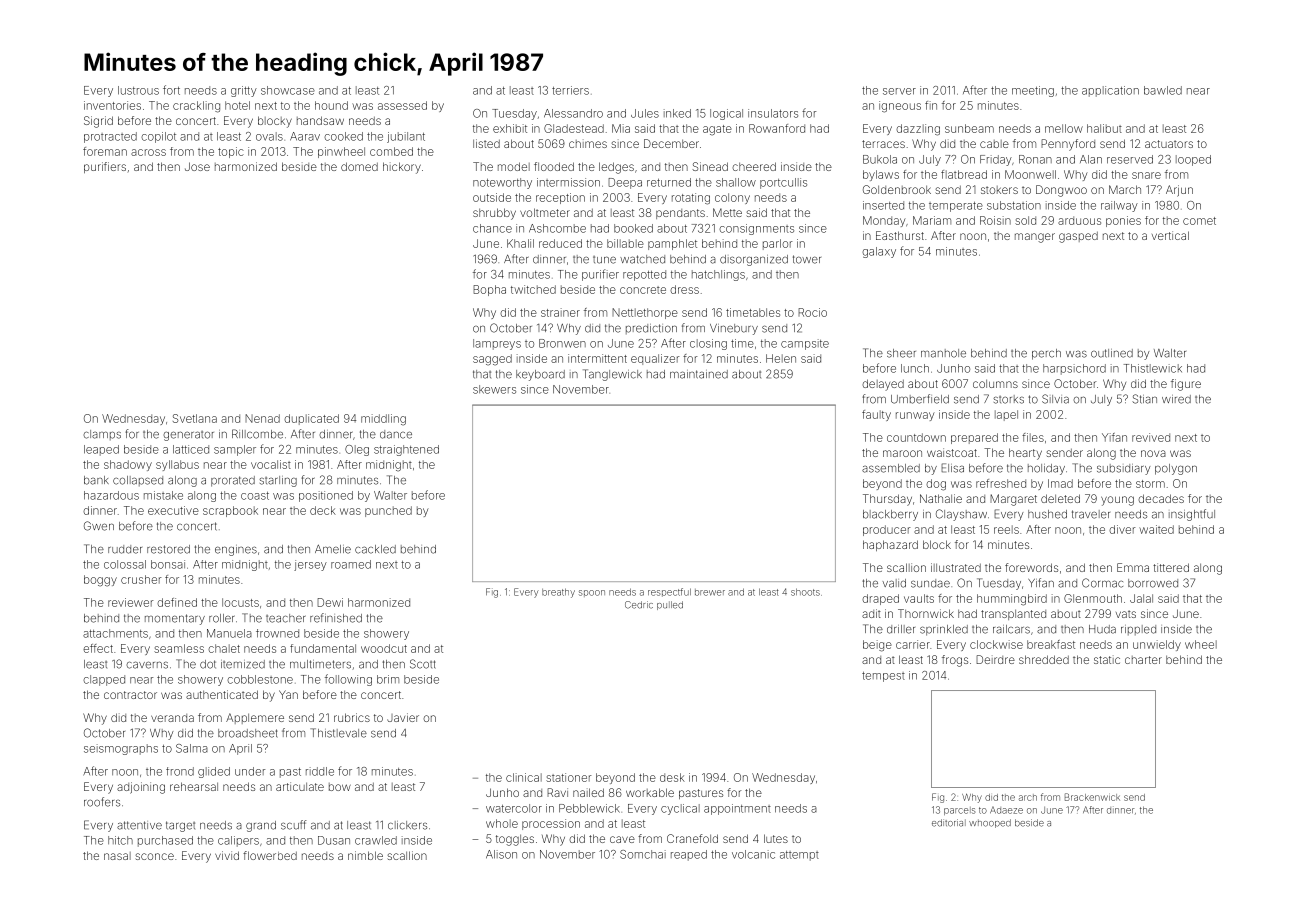 This page has height=924, width=1308. I want to click on shoots, so click(805, 592).
